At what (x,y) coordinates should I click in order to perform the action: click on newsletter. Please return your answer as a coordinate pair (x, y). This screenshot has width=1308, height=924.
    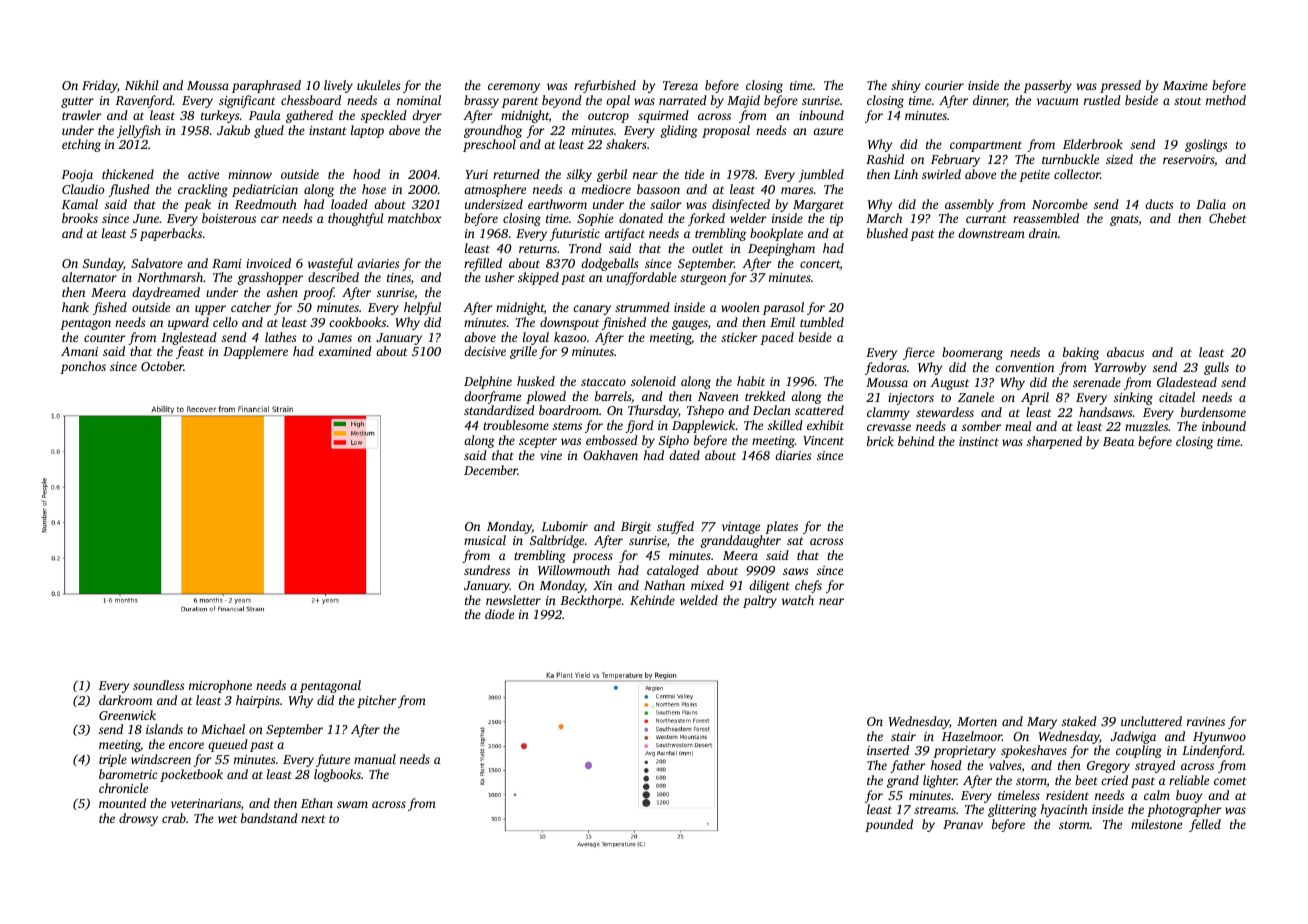
    Looking at the image, I should click on (513, 600).
